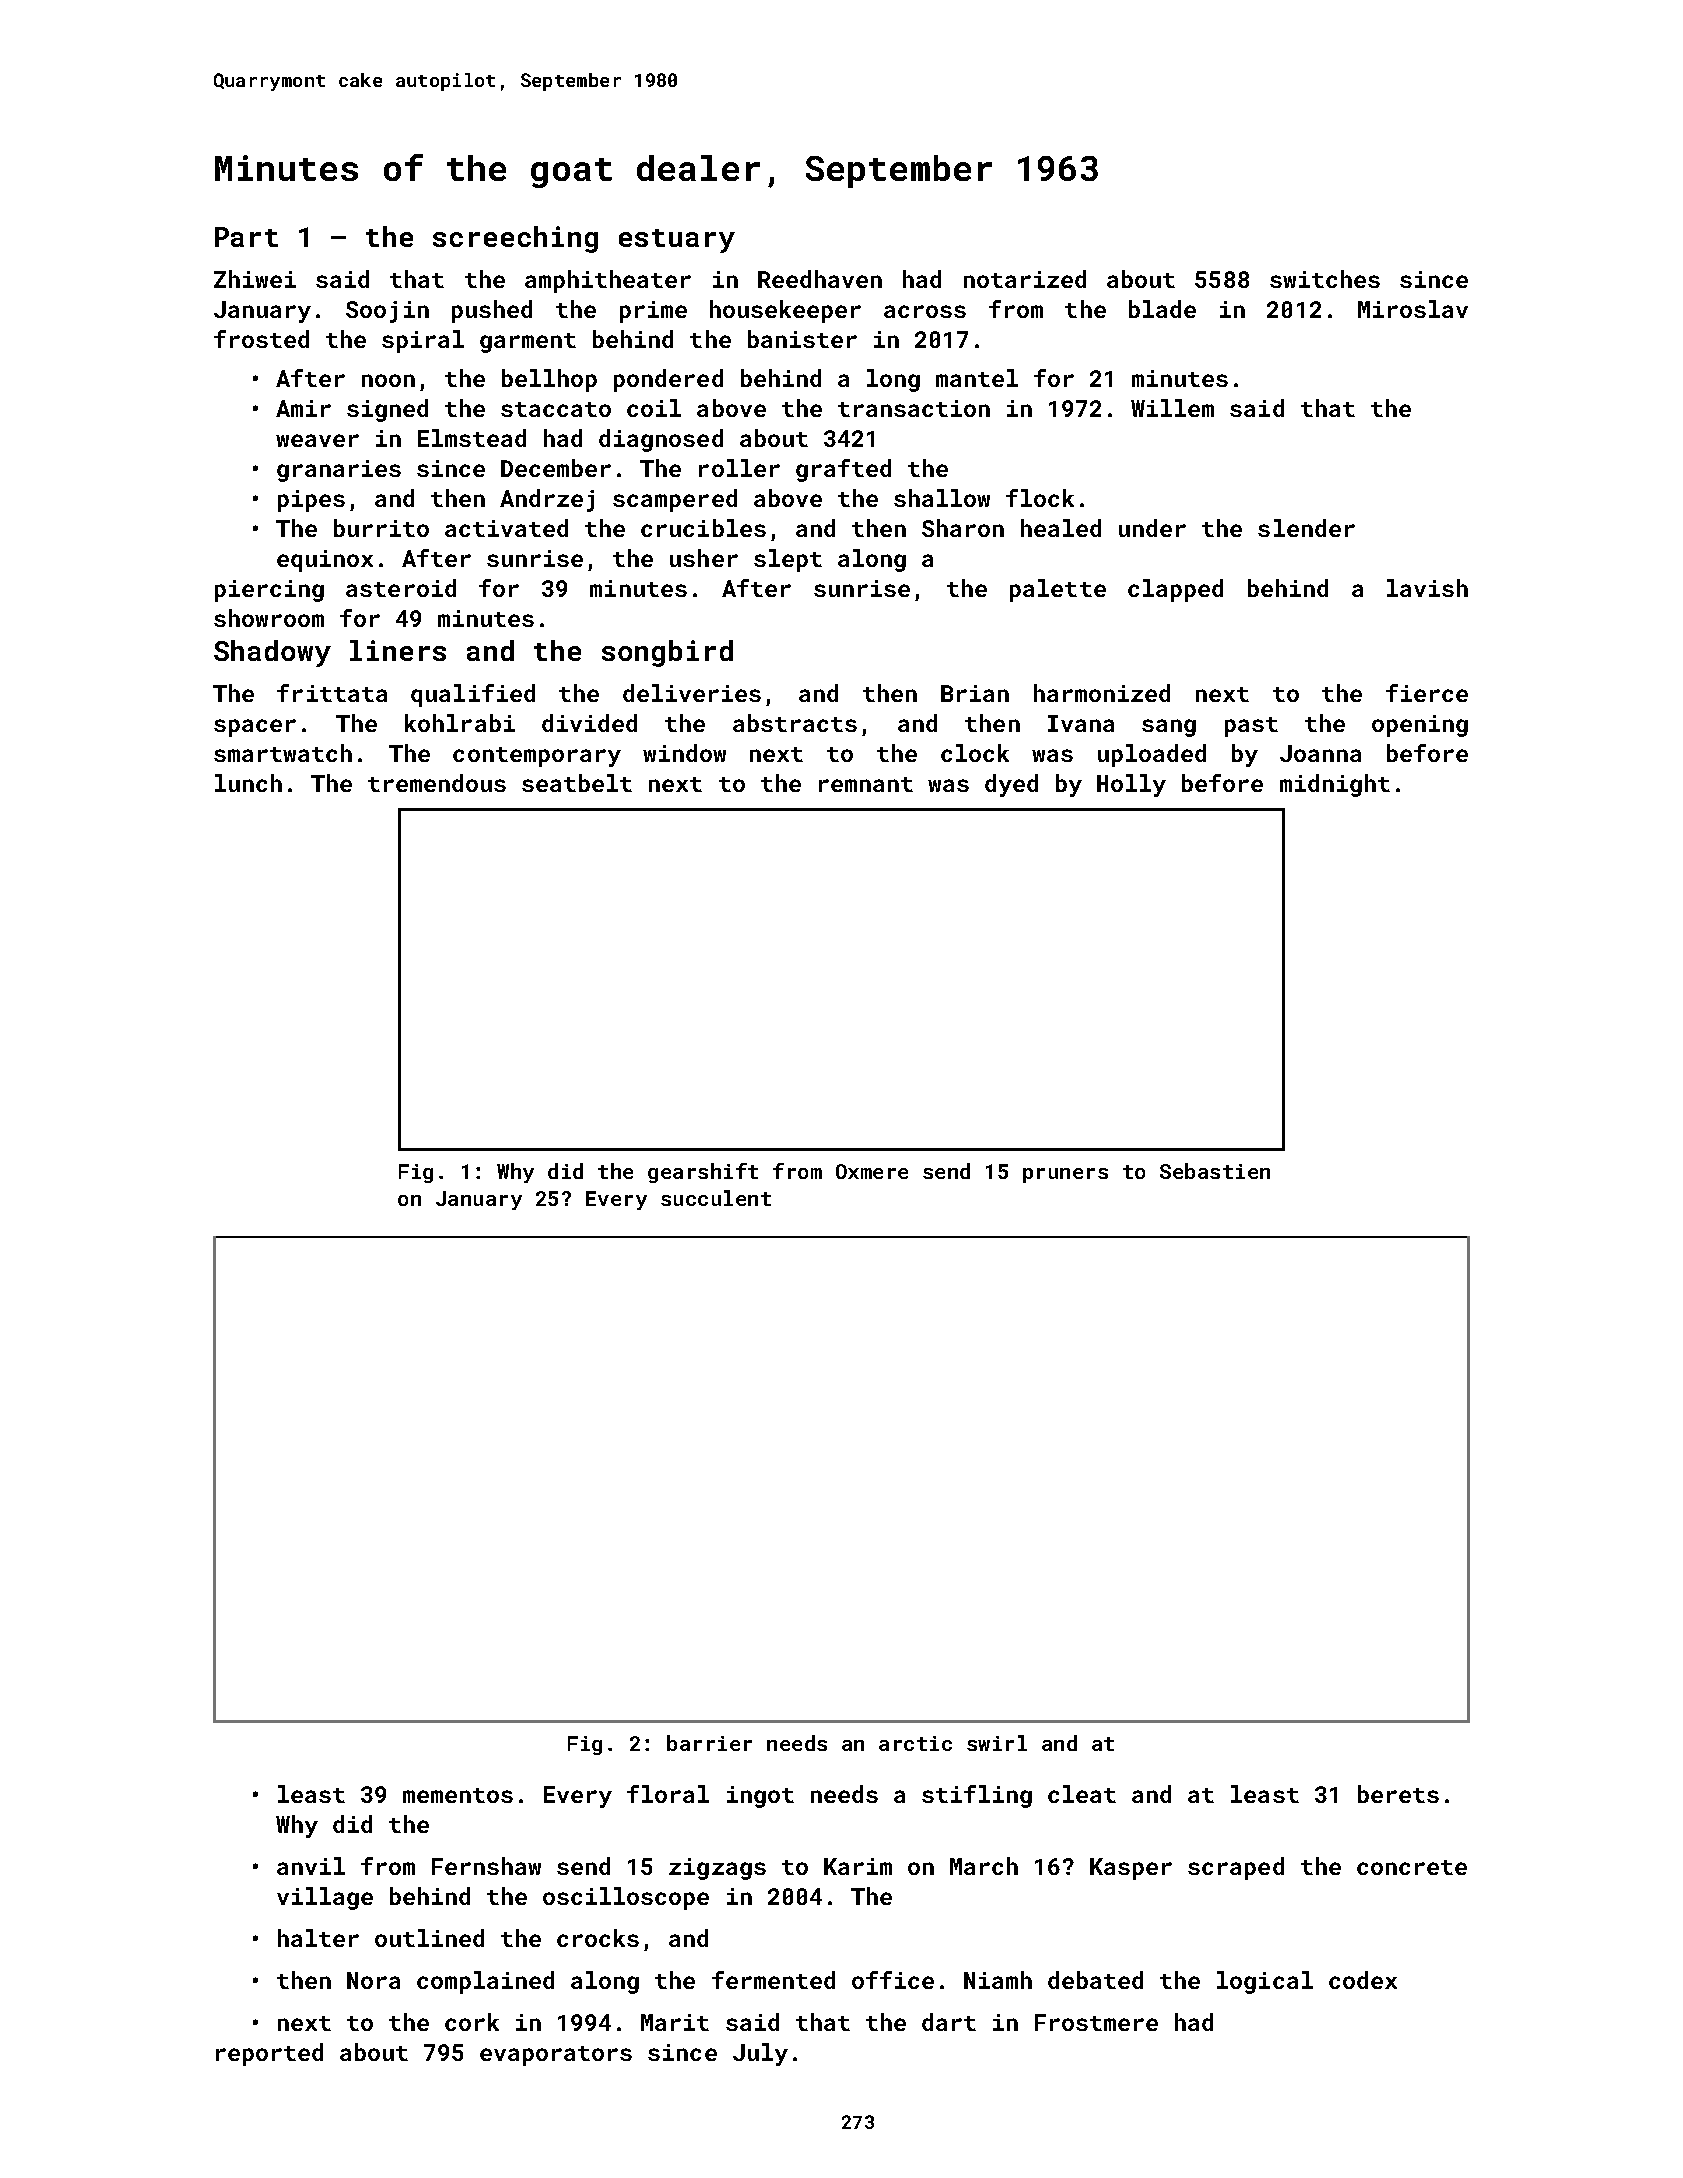 This document has width=1683, height=2178. Describe the element at coordinates (872, 1171) in the document. I see `Oxmere` at that location.
